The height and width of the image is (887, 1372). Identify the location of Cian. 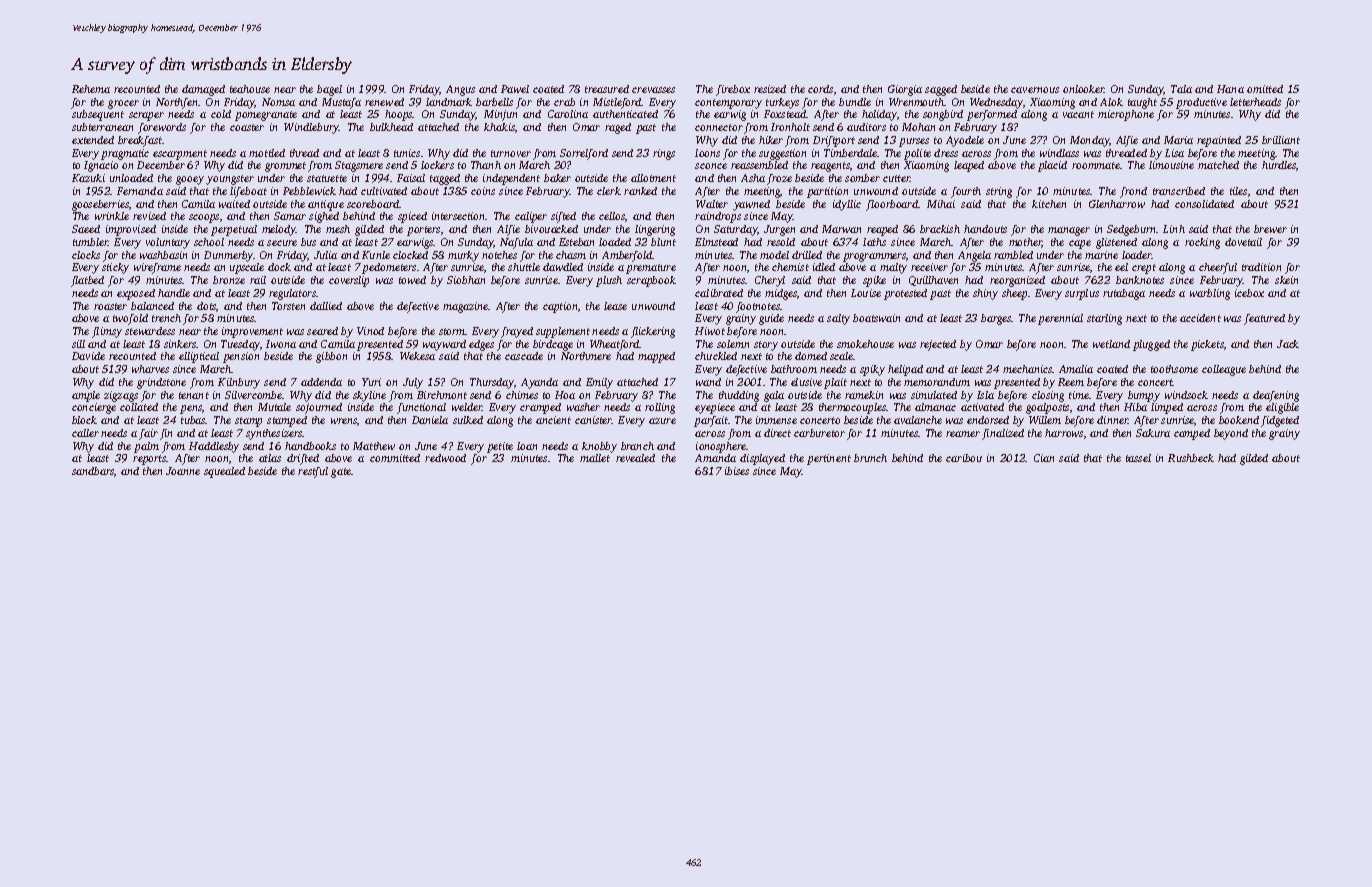
(1044, 458).
